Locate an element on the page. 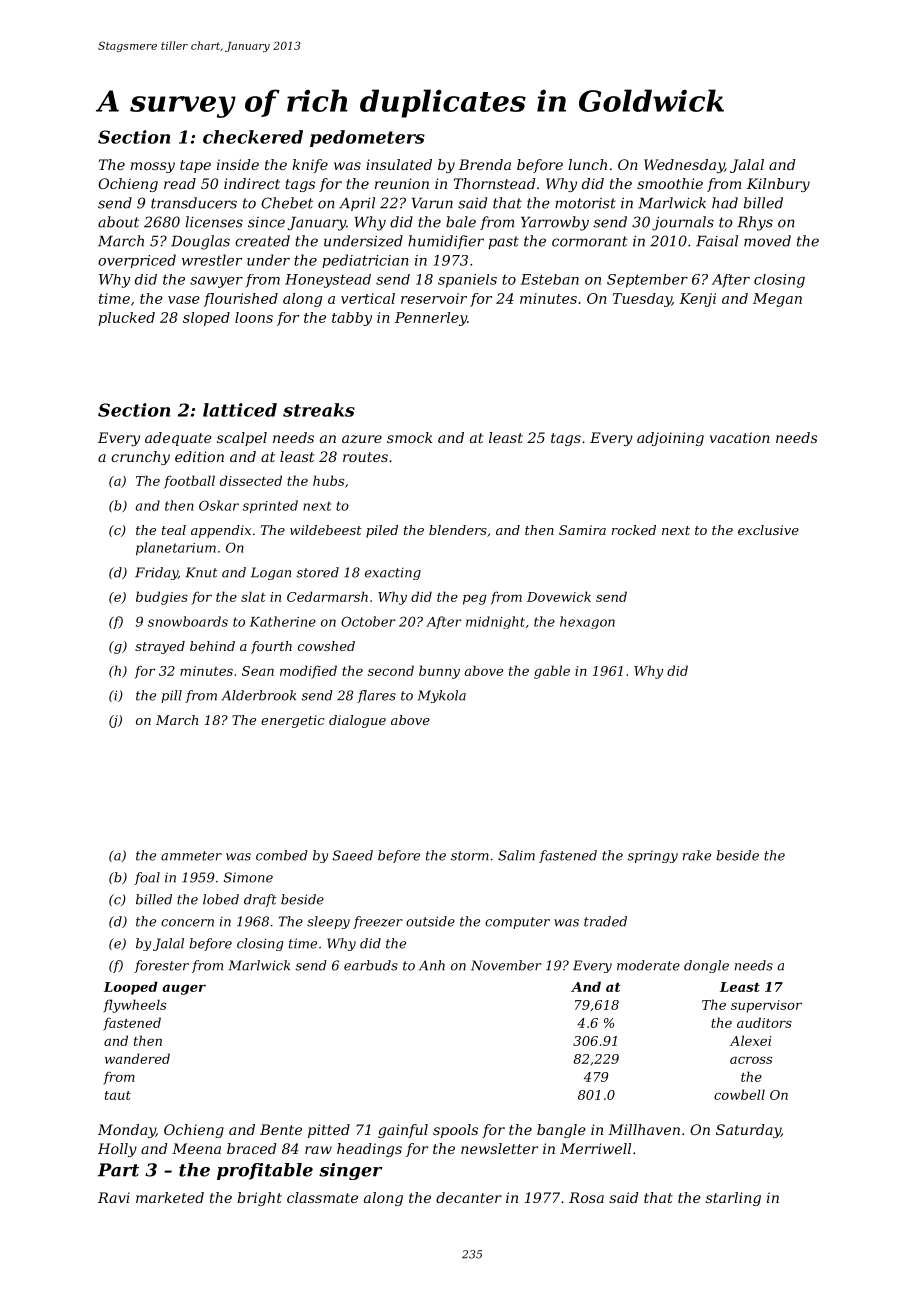  plucked is located at coordinates (127, 319).
